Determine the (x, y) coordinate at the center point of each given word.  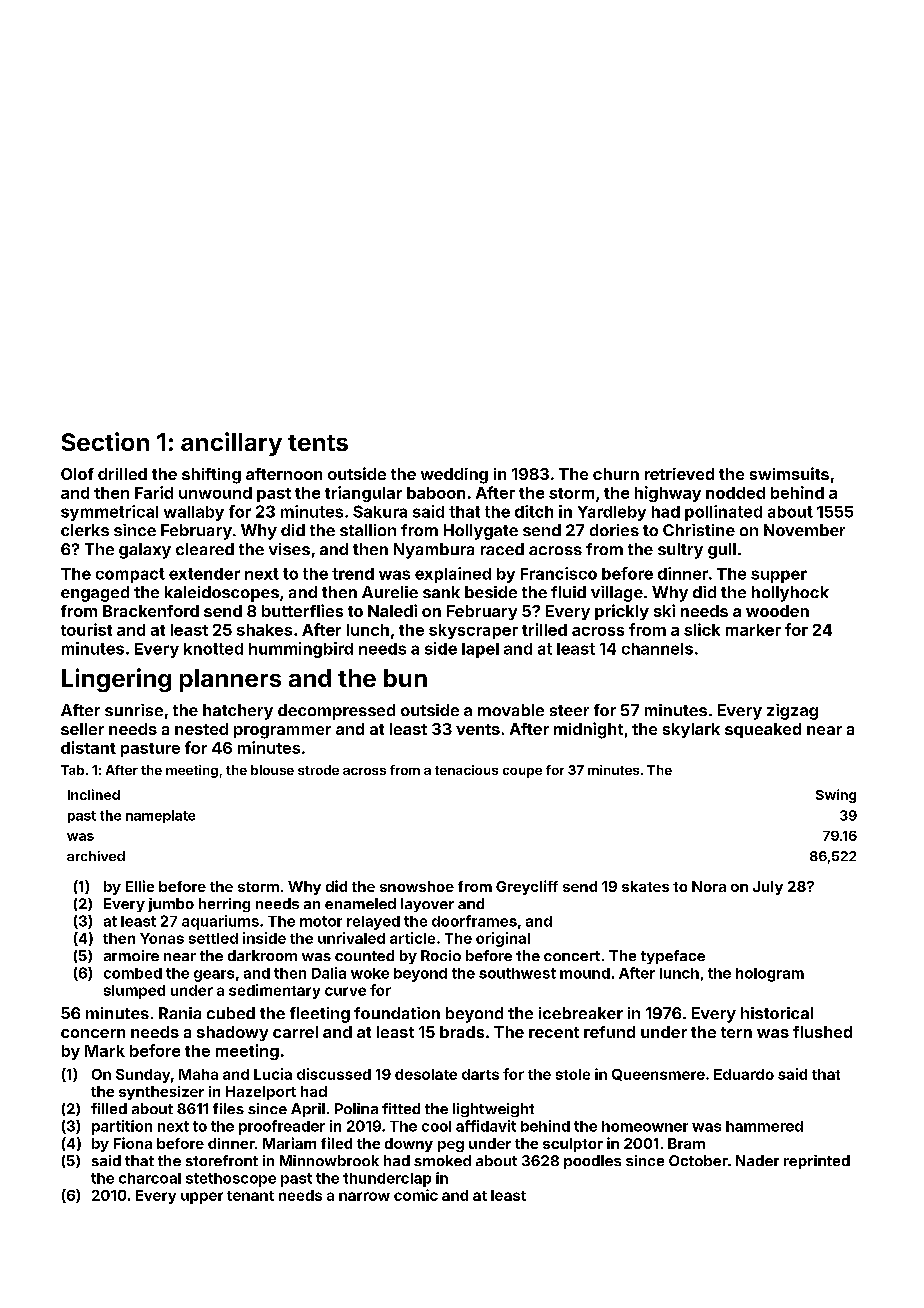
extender (204, 574)
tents (318, 443)
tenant (250, 1196)
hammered (764, 1126)
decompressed (336, 712)
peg (451, 1146)
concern (93, 1033)
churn (616, 474)
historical (777, 1013)
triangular (363, 494)
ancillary (231, 444)
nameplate (160, 816)
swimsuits (789, 473)
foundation (397, 1013)
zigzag (792, 712)
